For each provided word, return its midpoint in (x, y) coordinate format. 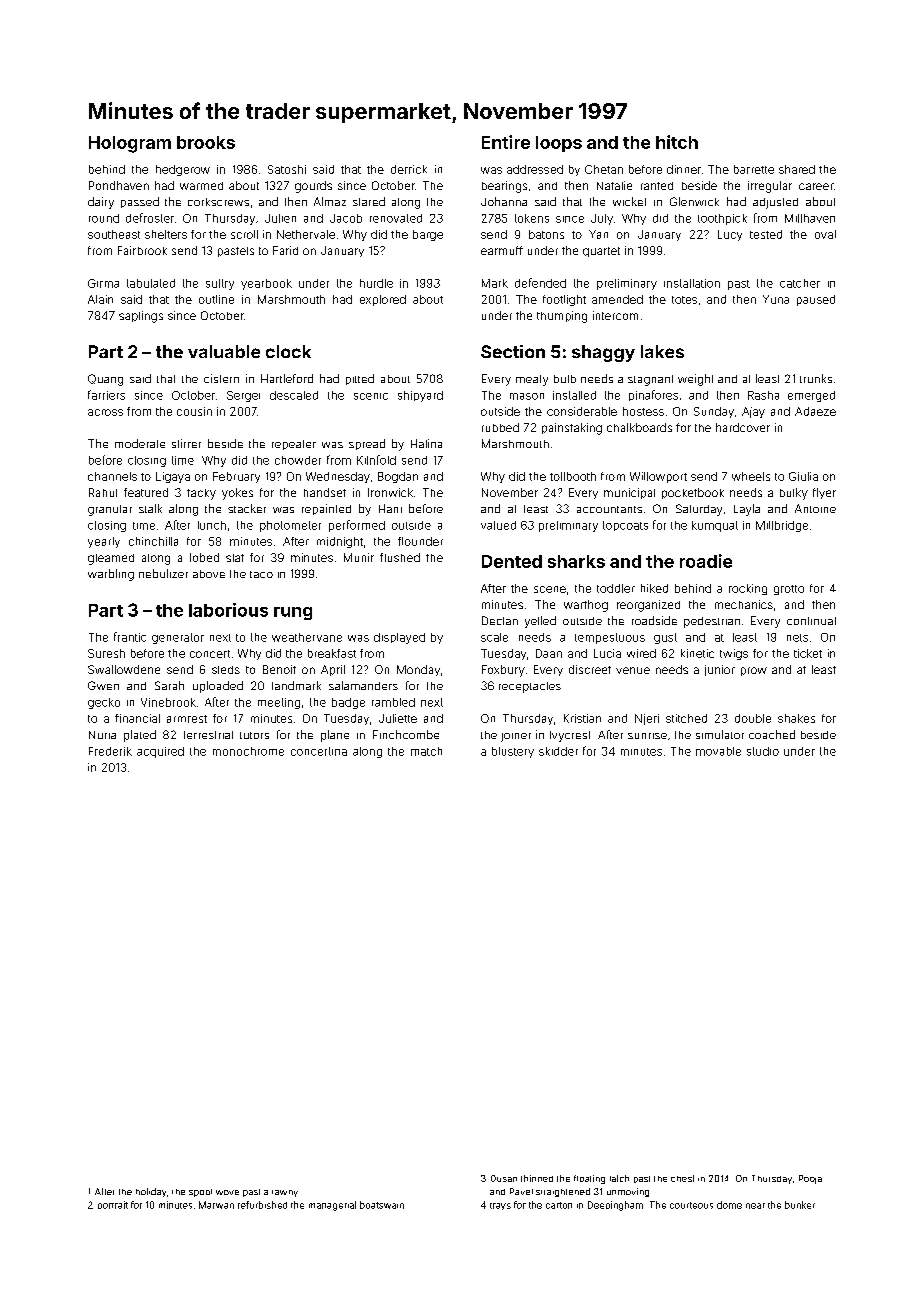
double (753, 718)
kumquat (715, 526)
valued (498, 525)
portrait (113, 1205)
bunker (800, 1205)
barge (428, 235)
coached (772, 734)
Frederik (110, 751)
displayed (399, 638)
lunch (212, 525)
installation (692, 283)
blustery (513, 752)
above (209, 574)
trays (500, 1206)
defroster (150, 218)
